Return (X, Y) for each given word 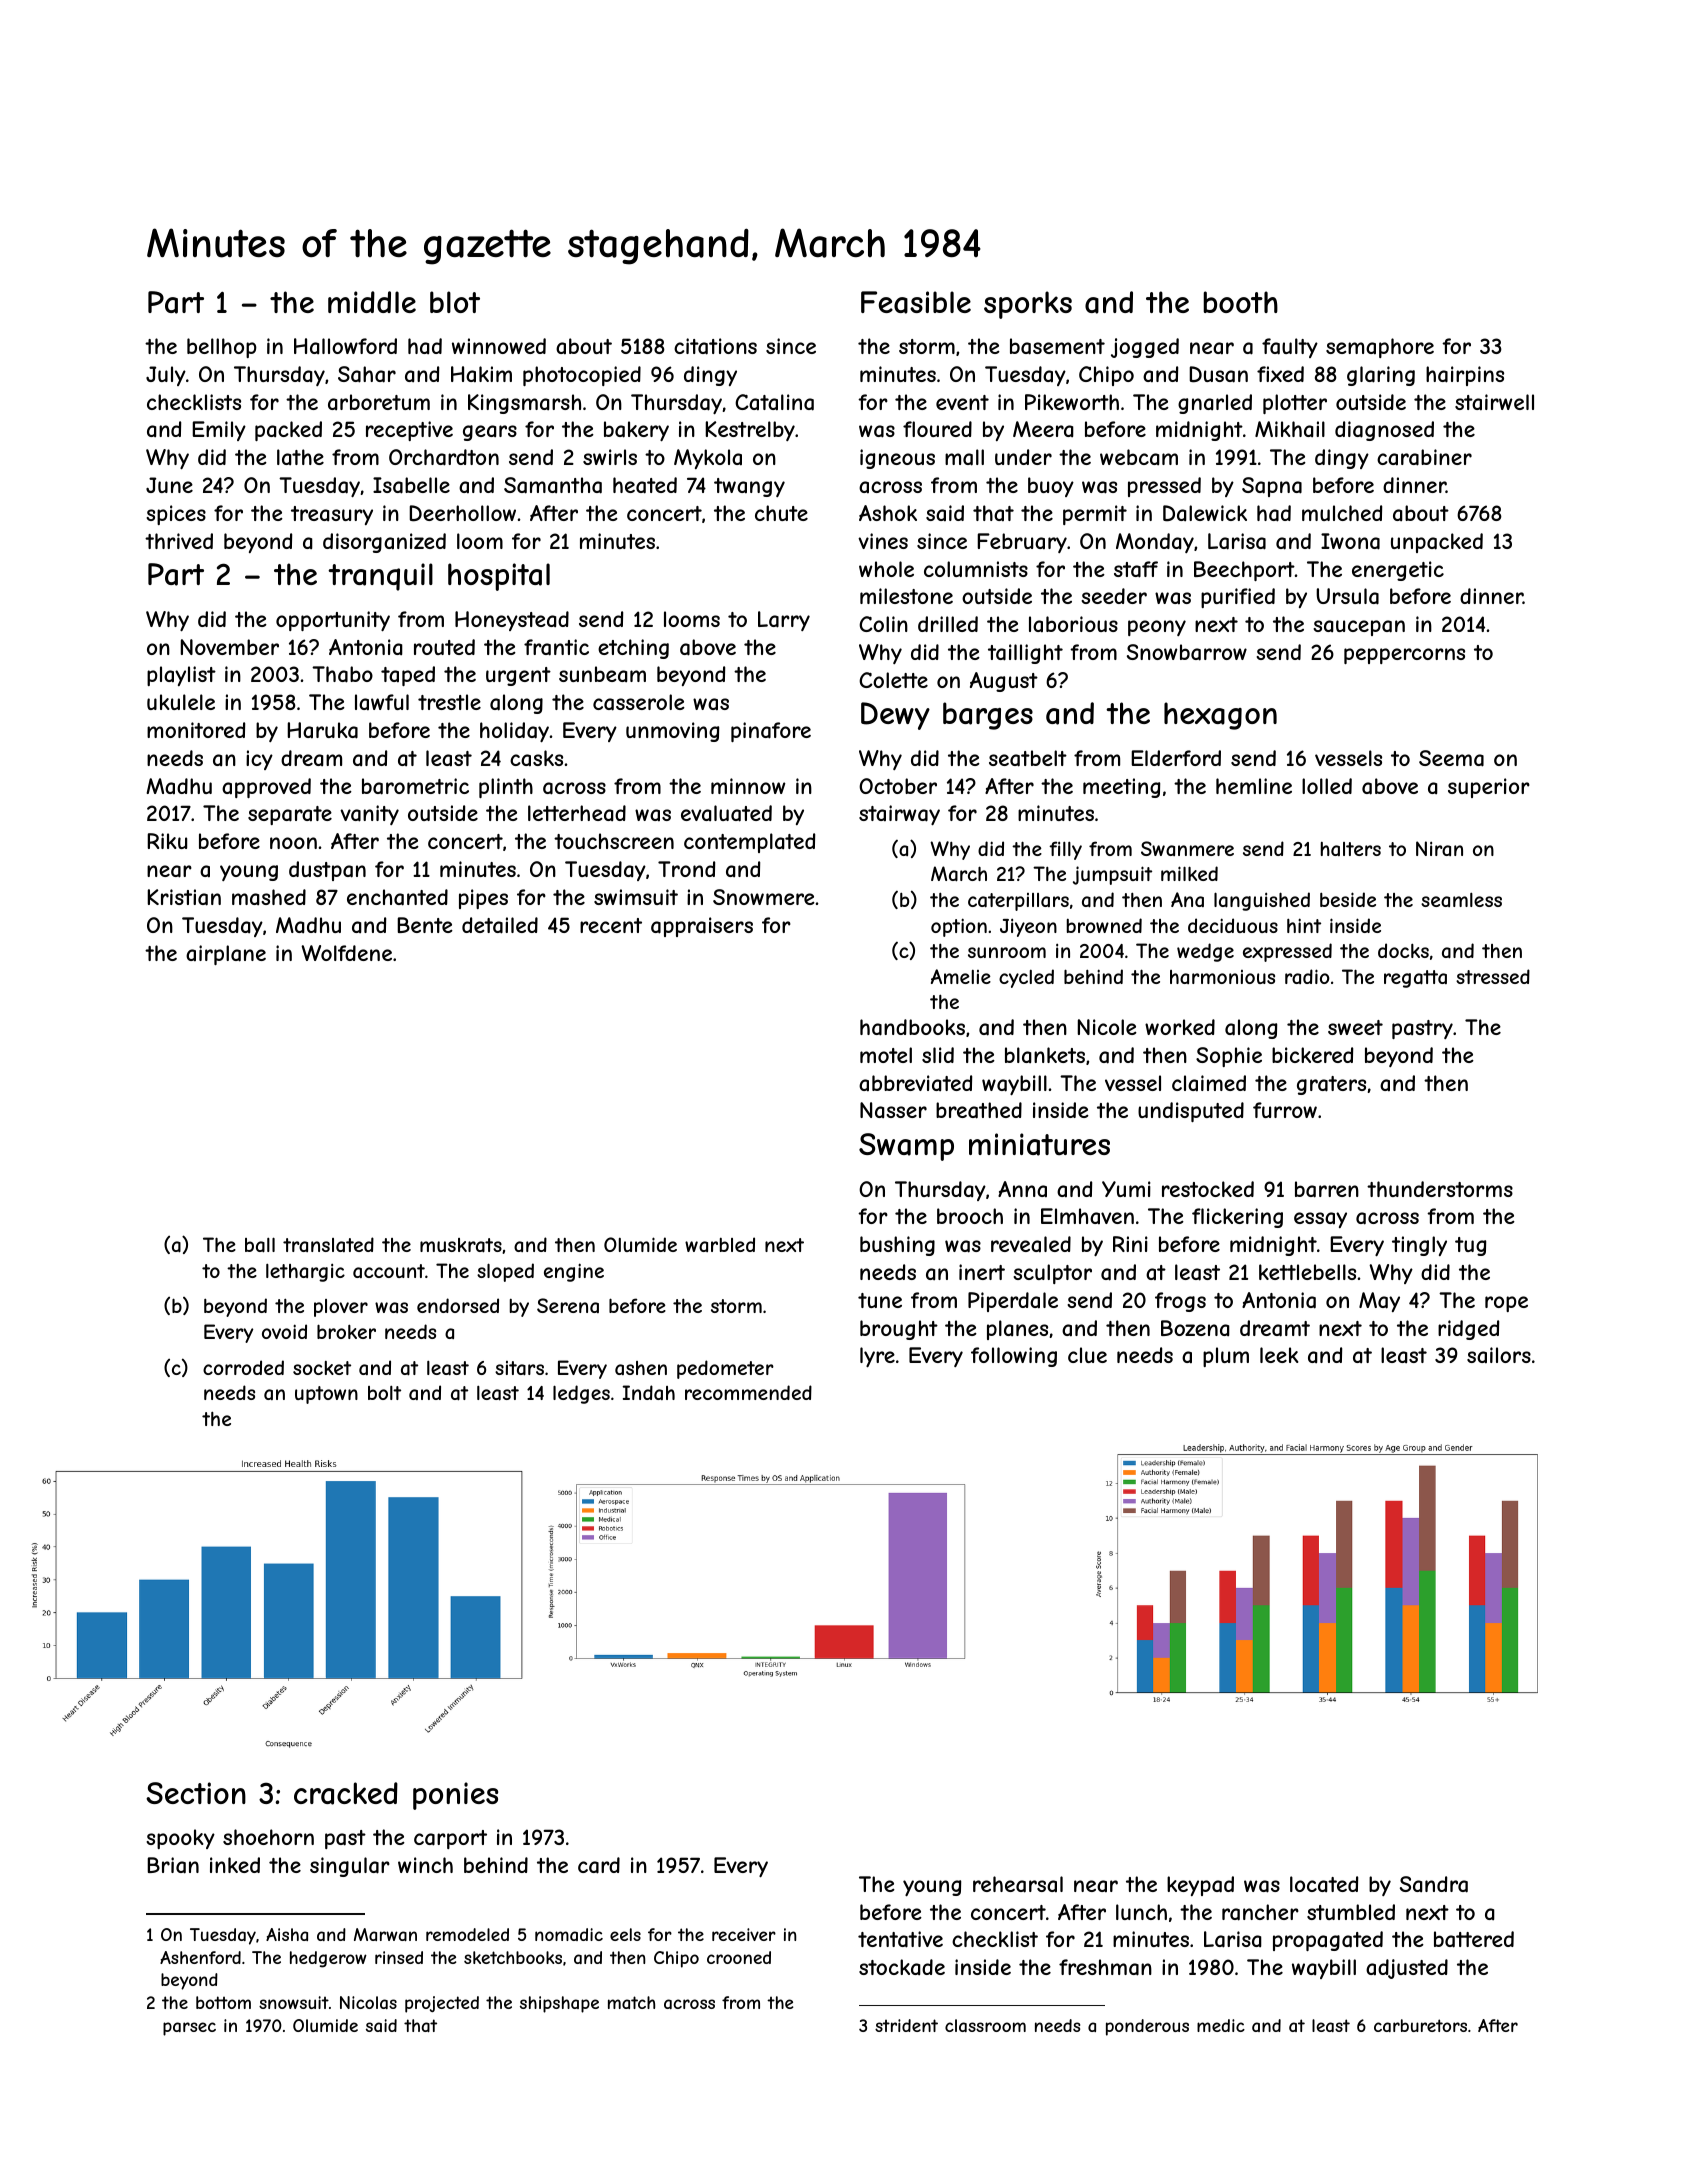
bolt (384, 1393)
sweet (1355, 1027)
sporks (1028, 305)
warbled (720, 1244)
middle (372, 302)
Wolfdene (346, 953)
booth (1240, 302)
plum (1226, 1357)
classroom (985, 2025)
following (1014, 1357)
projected (442, 2004)
